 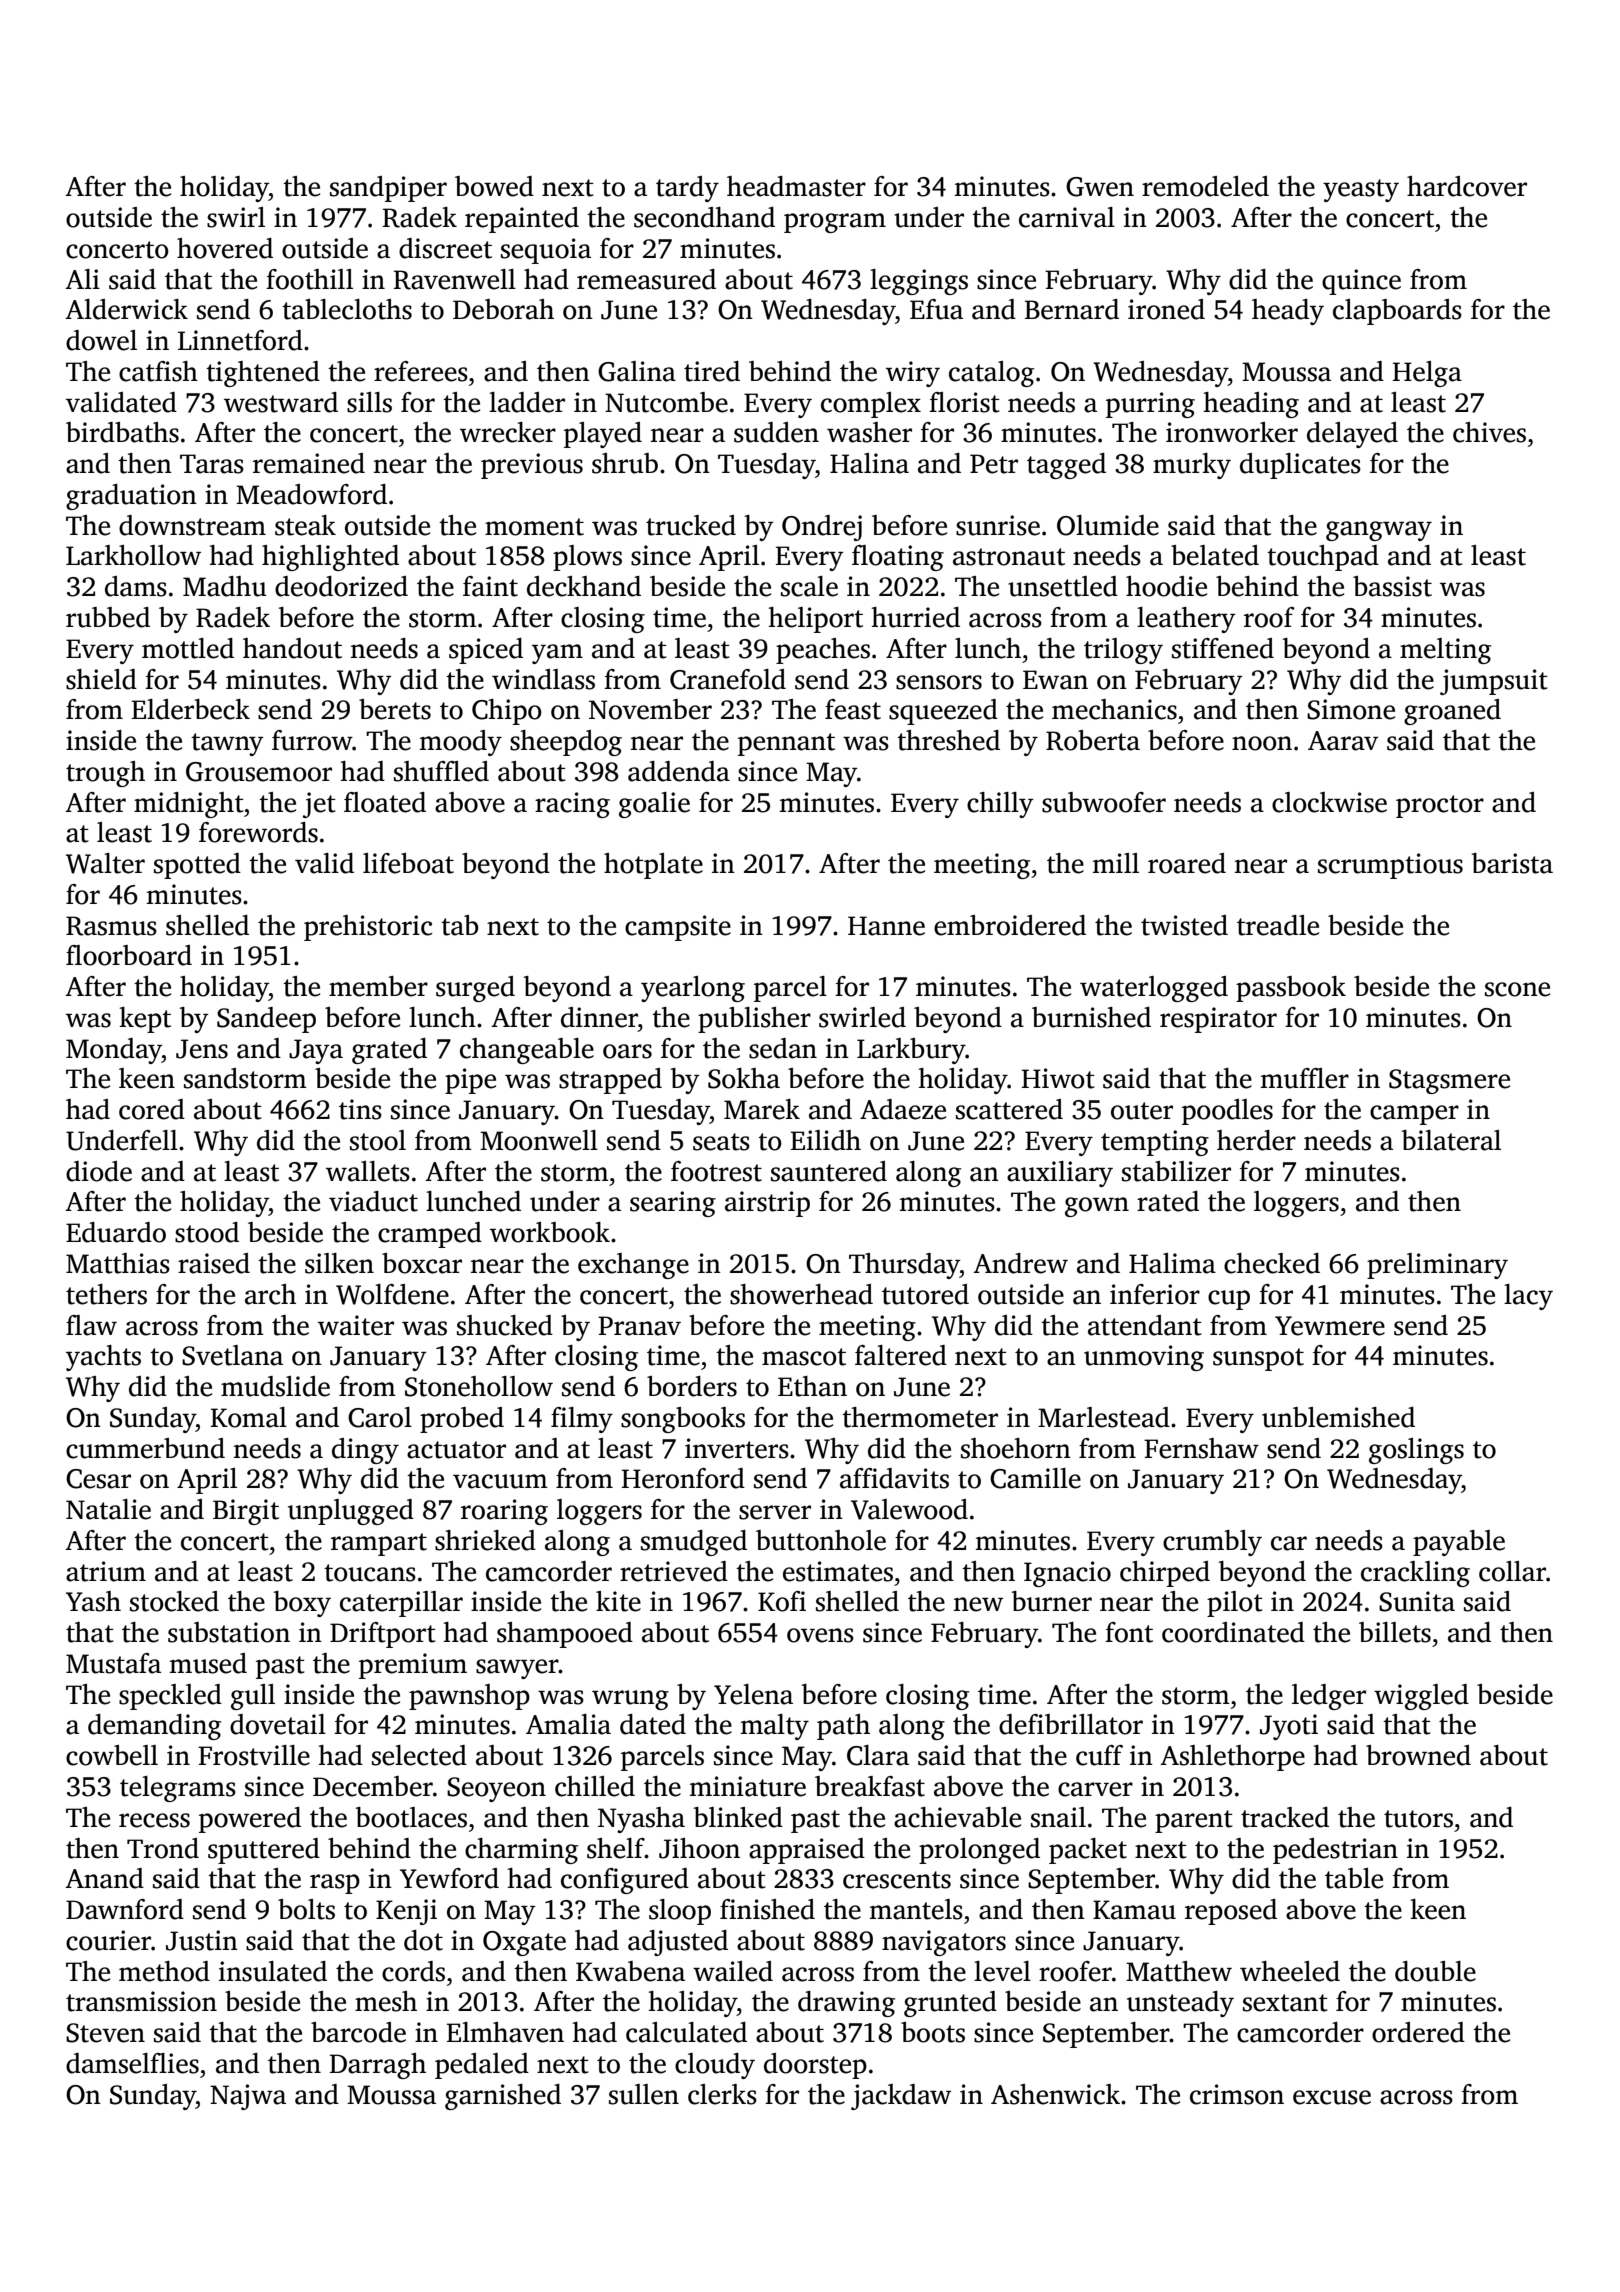 What do you see at coordinates (796, 186) in the image?
I see `headmaster` at bounding box center [796, 186].
